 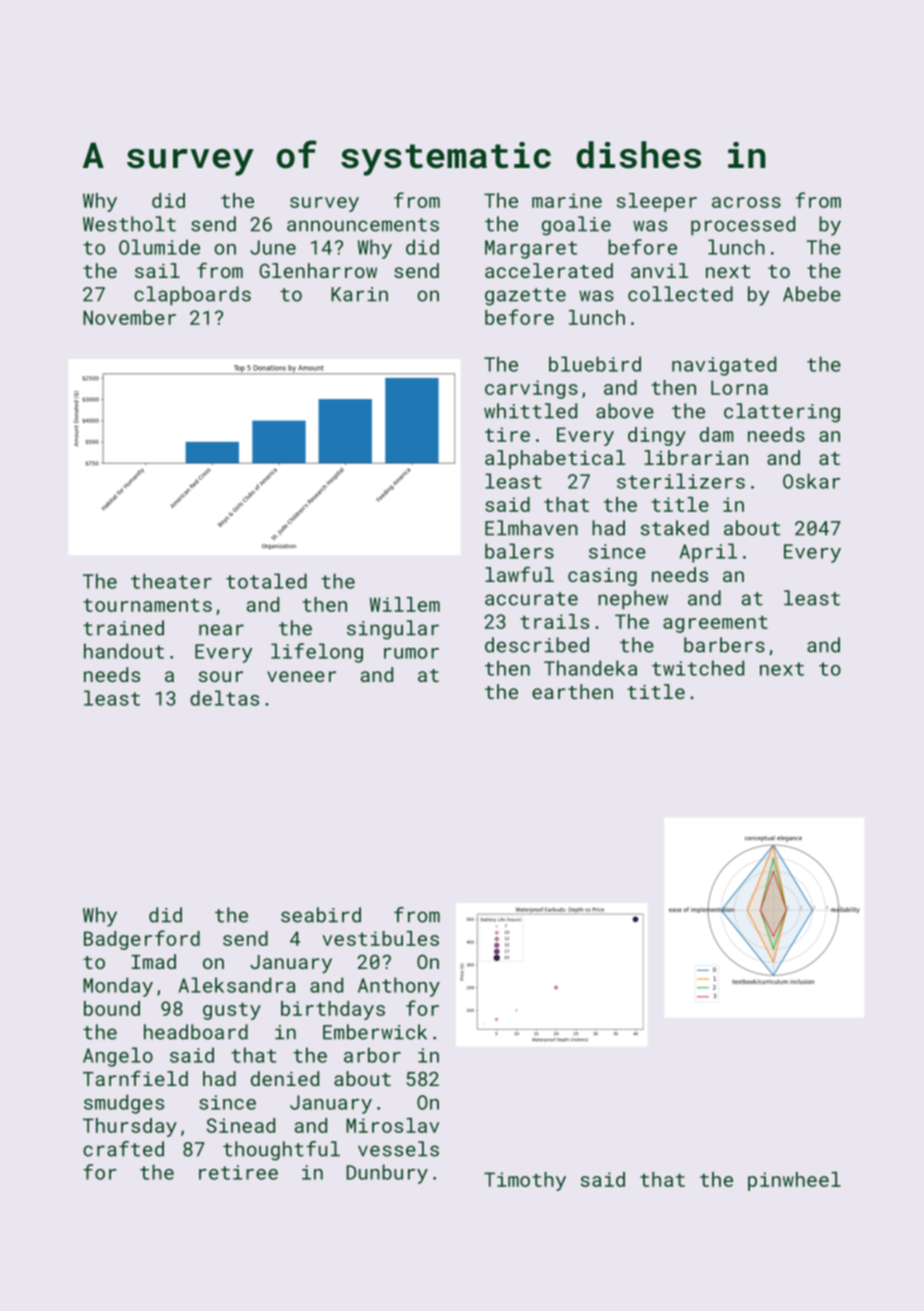 What do you see at coordinates (659, 270) in the image?
I see `anvil` at bounding box center [659, 270].
